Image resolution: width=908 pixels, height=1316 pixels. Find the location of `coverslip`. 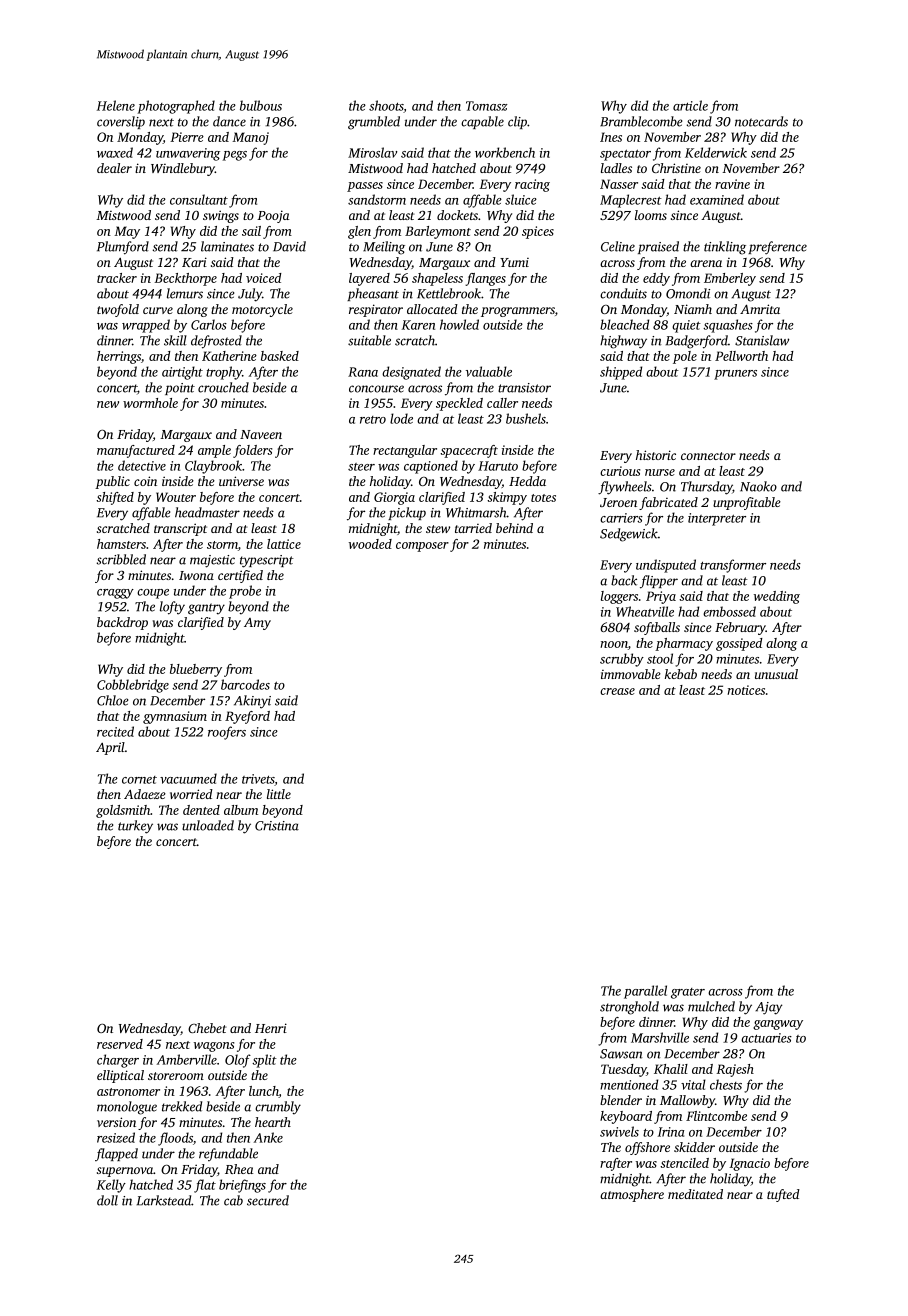

coverslip is located at coordinates (121, 122).
